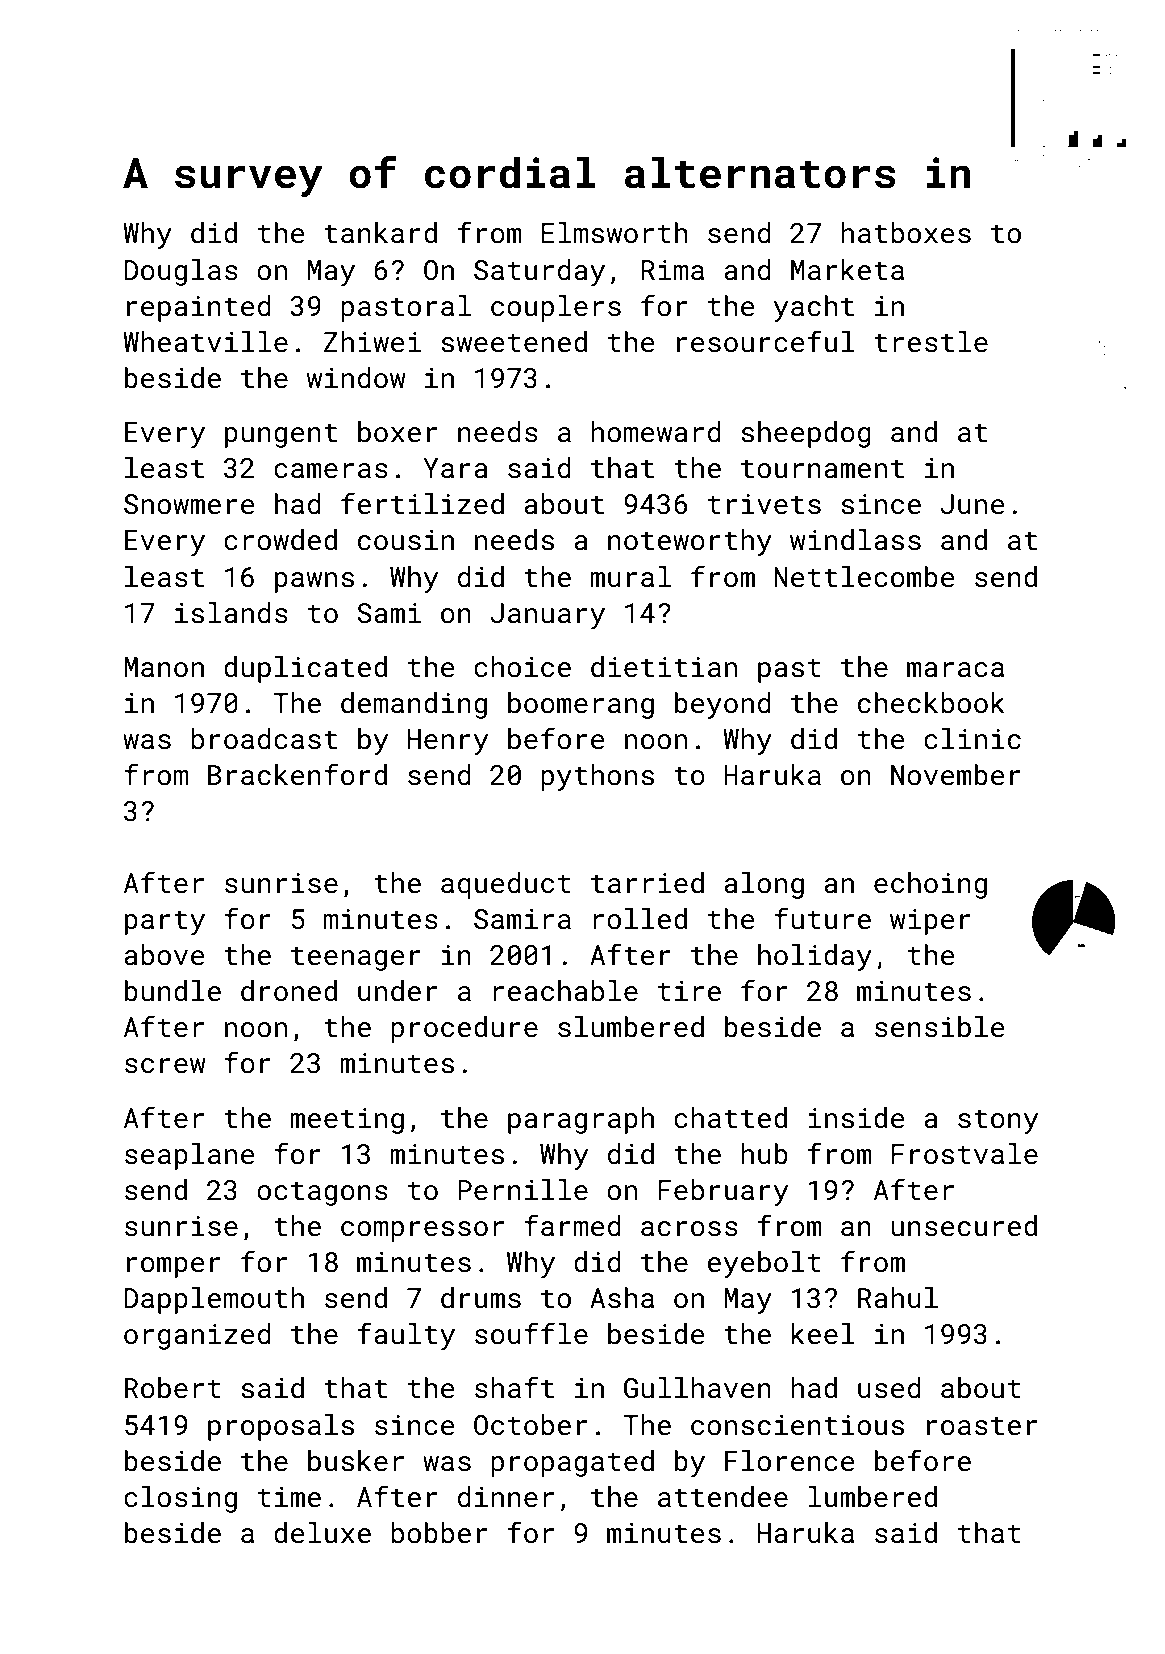  What do you see at coordinates (464, 1029) in the document?
I see `procedure` at bounding box center [464, 1029].
